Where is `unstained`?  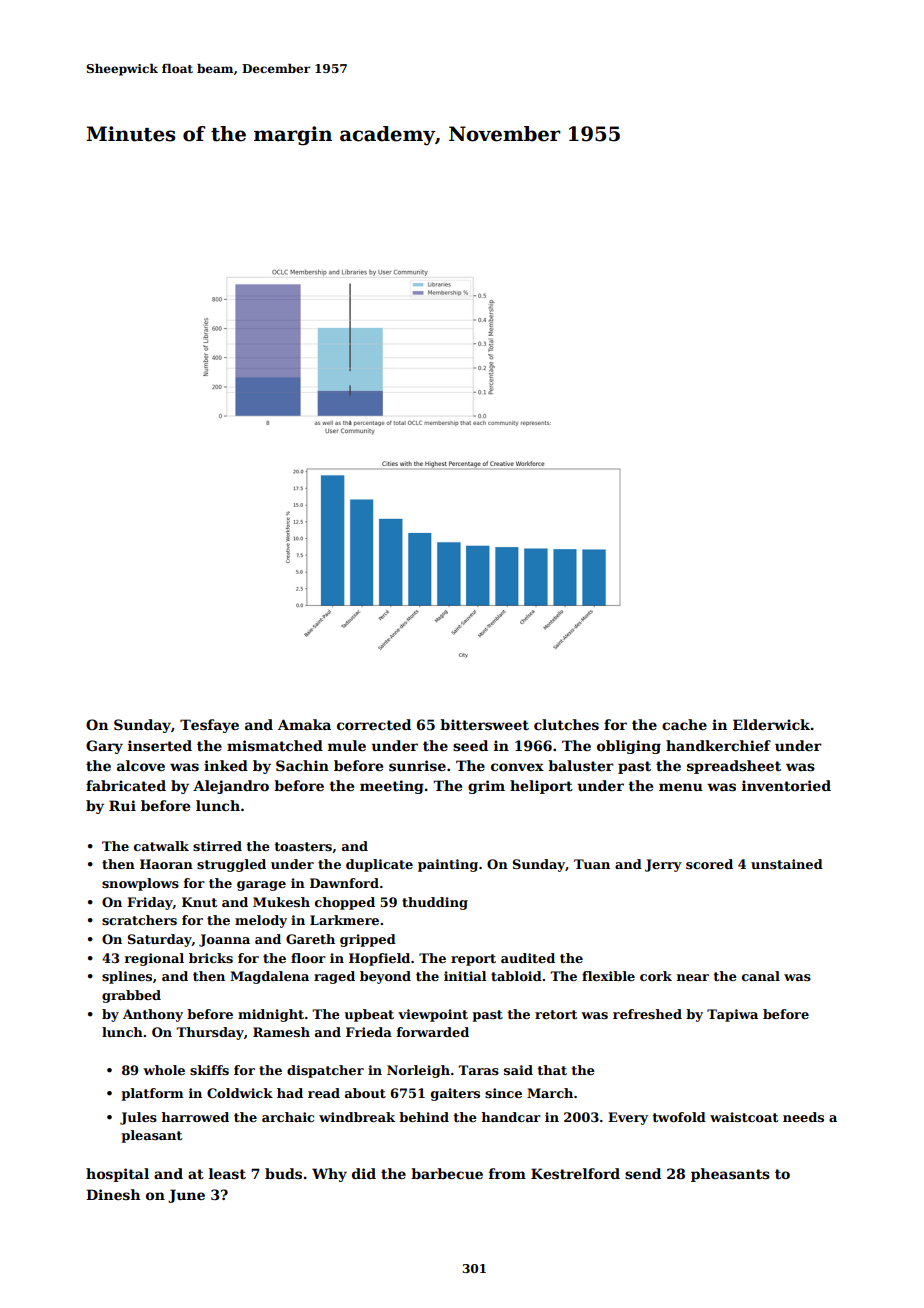
unstained is located at coordinates (787, 864).
